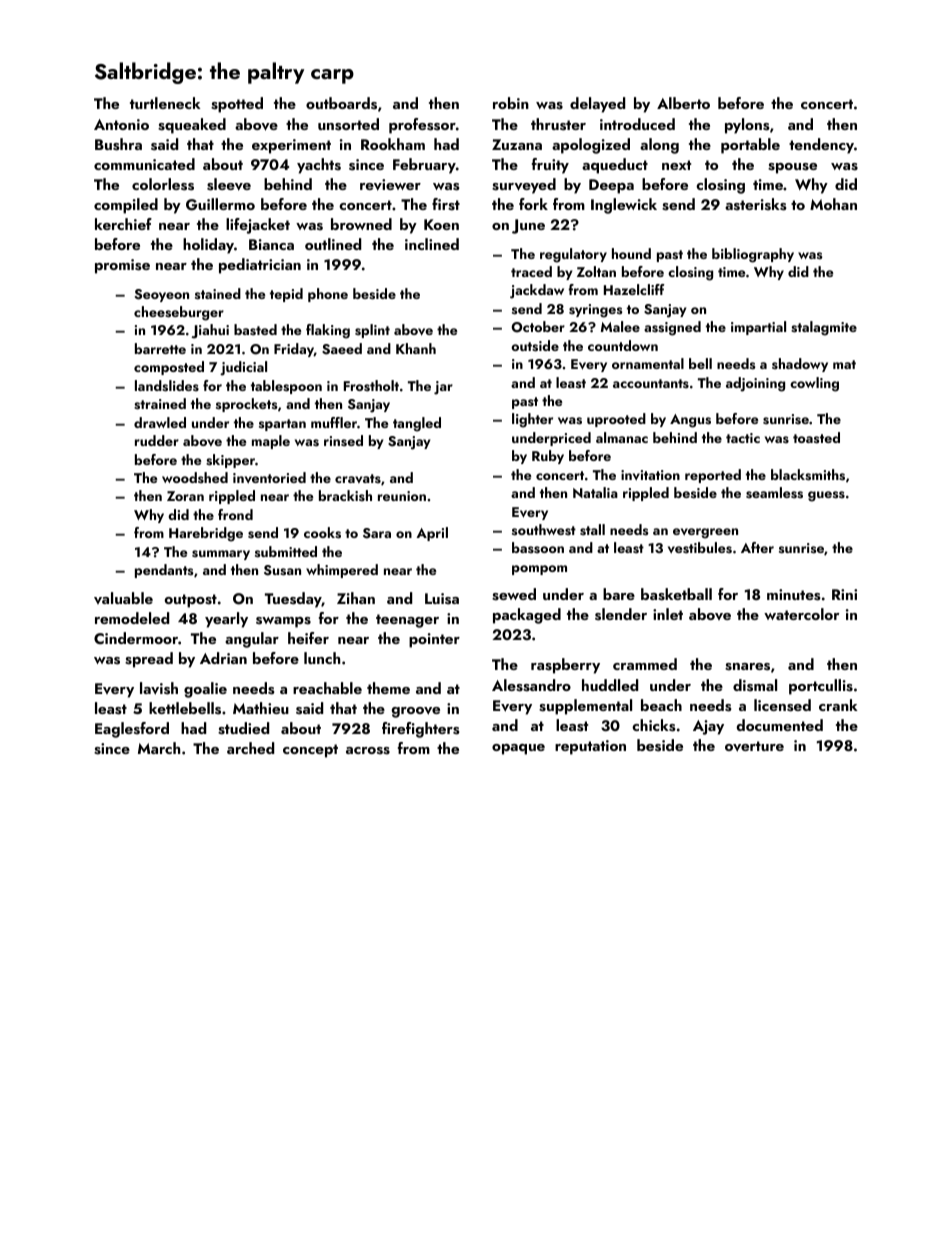 Image resolution: width=952 pixels, height=1233 pixels. I want to click on Alberto, so click(683, 103).
